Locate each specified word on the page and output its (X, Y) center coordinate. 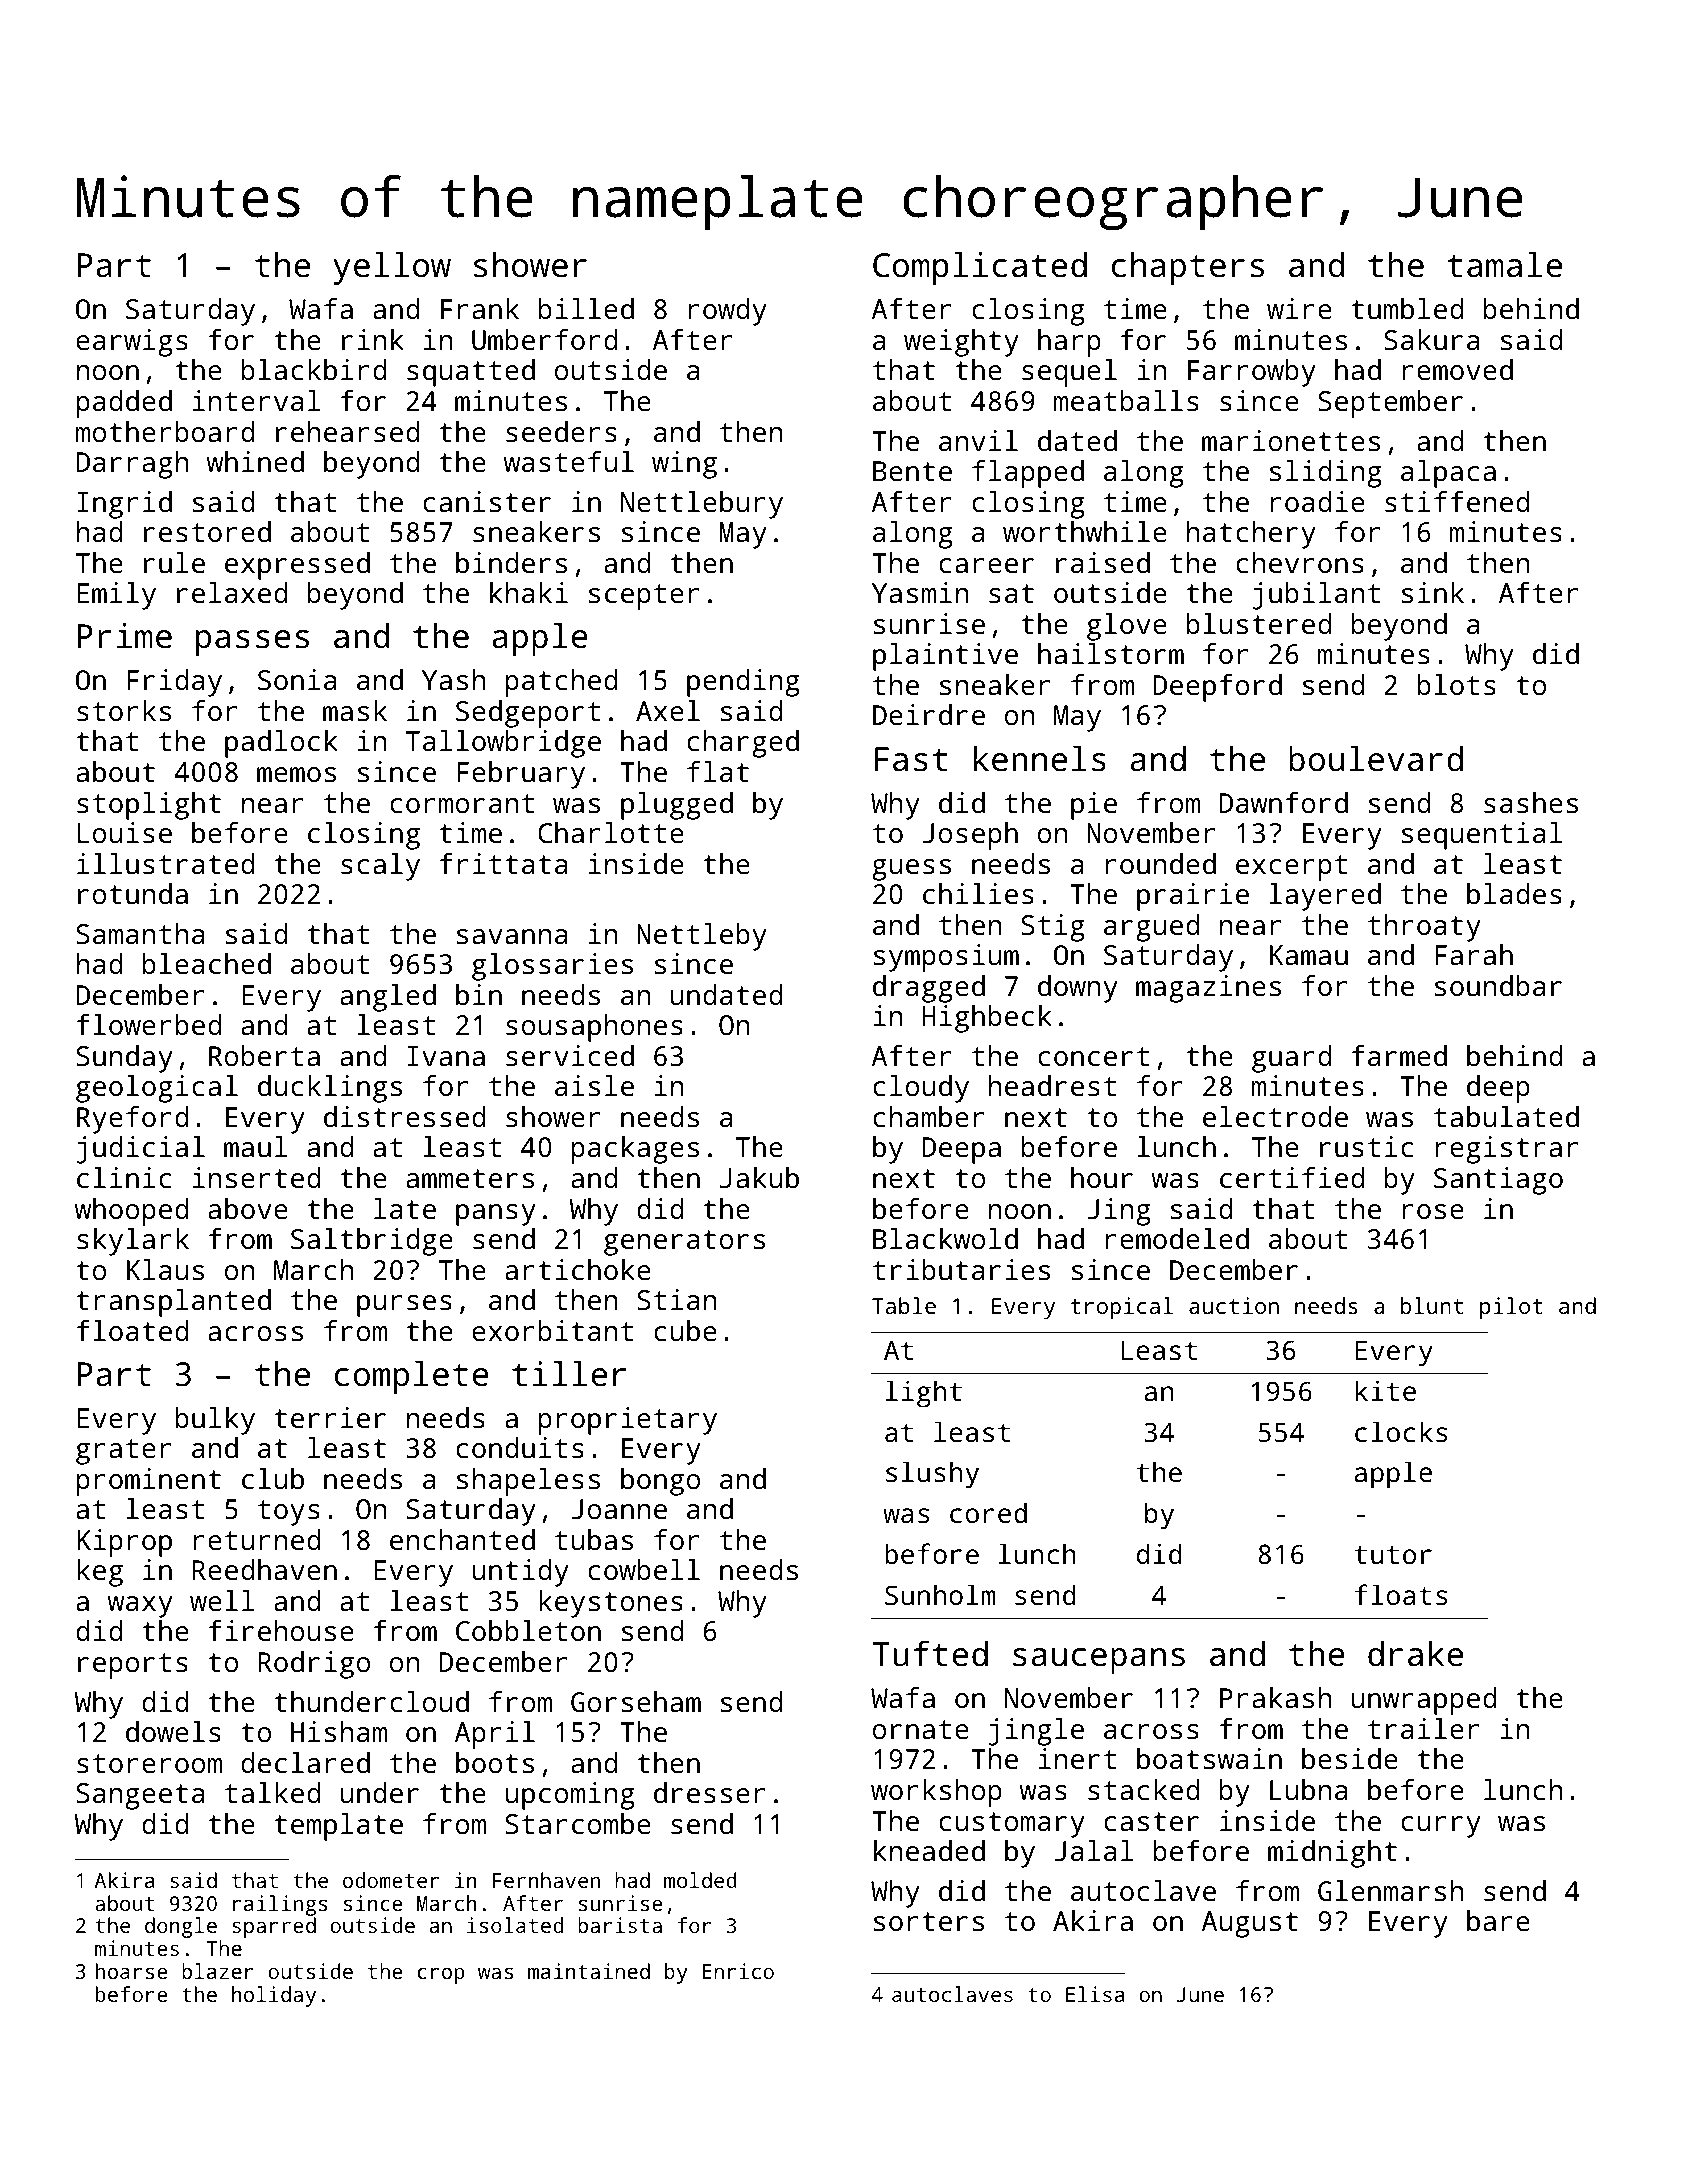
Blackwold (945, 1239)
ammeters (470, 1179)
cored (988, 1512)
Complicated (980, 268)
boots (495, 1763)
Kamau (1309, 955)
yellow (392, 268)
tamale (1504, 265)
